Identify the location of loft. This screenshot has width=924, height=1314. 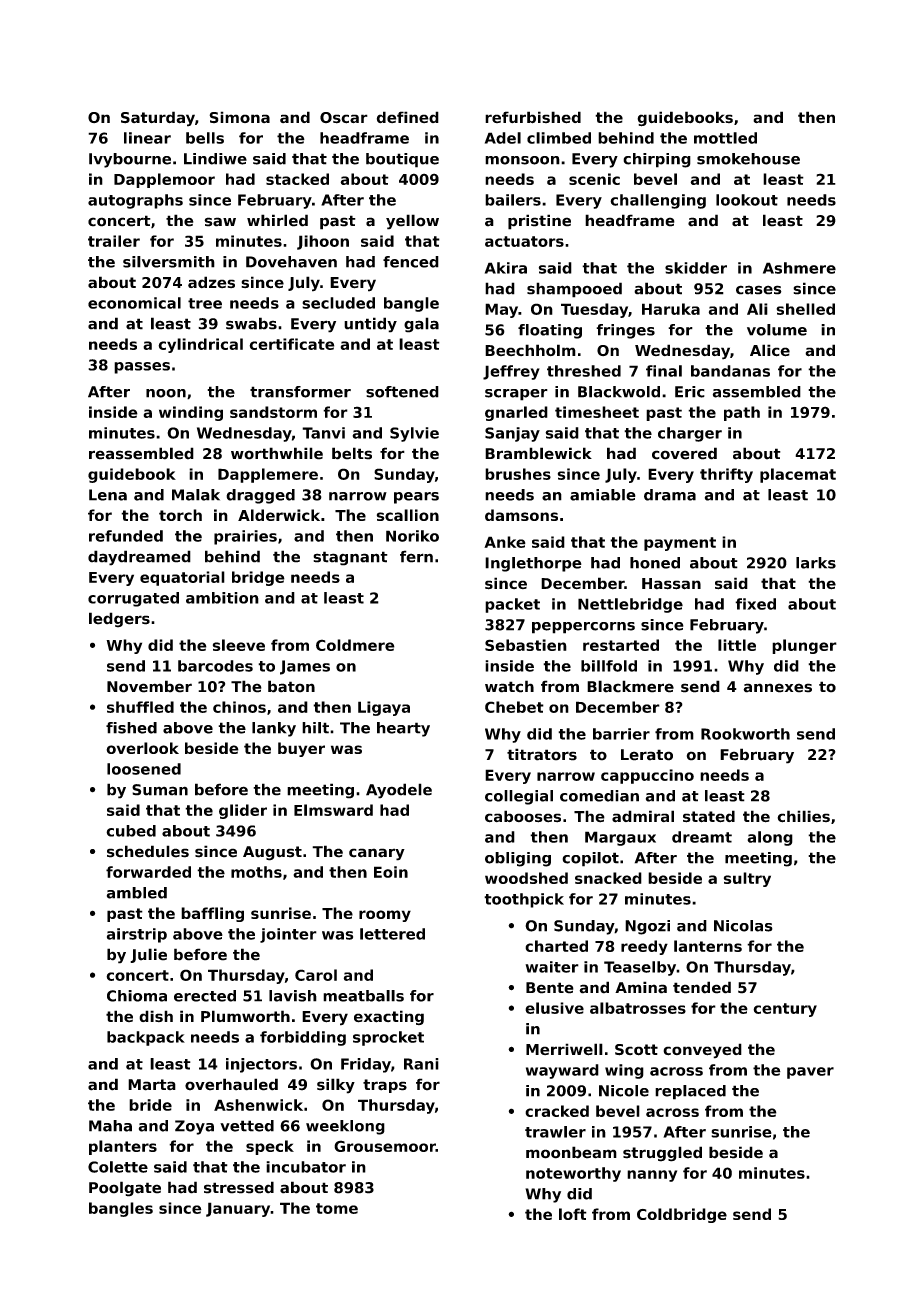
(573, 1214).
